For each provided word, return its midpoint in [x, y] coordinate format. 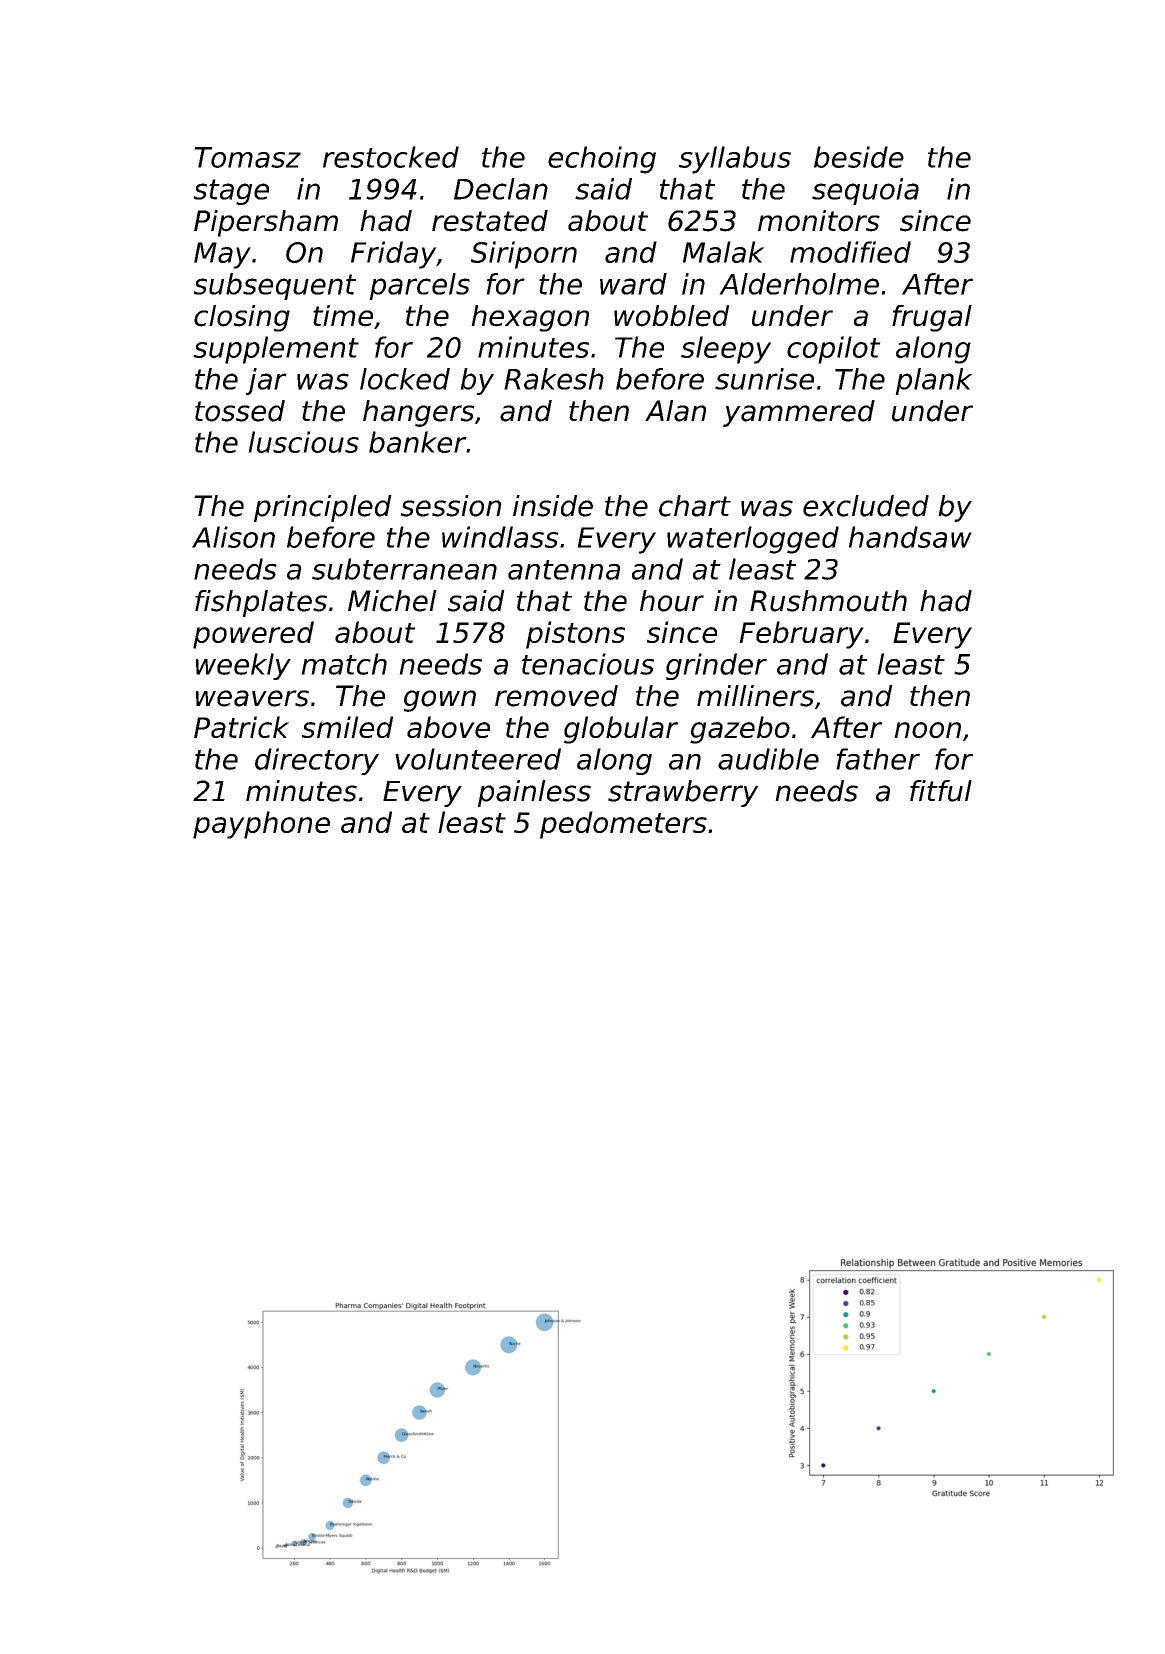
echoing [602, 160]
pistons [575, 635]
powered [253, 635]
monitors [819, 221]
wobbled [672, 316]
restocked [391, 157]
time [343, 316]
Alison [233, 537]
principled [323, 508]
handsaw [910, 537]
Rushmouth [828, 601]
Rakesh [554, 379]
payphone [261, 825]
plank [934, 381]
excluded [866, 506]
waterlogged [753, 540]
